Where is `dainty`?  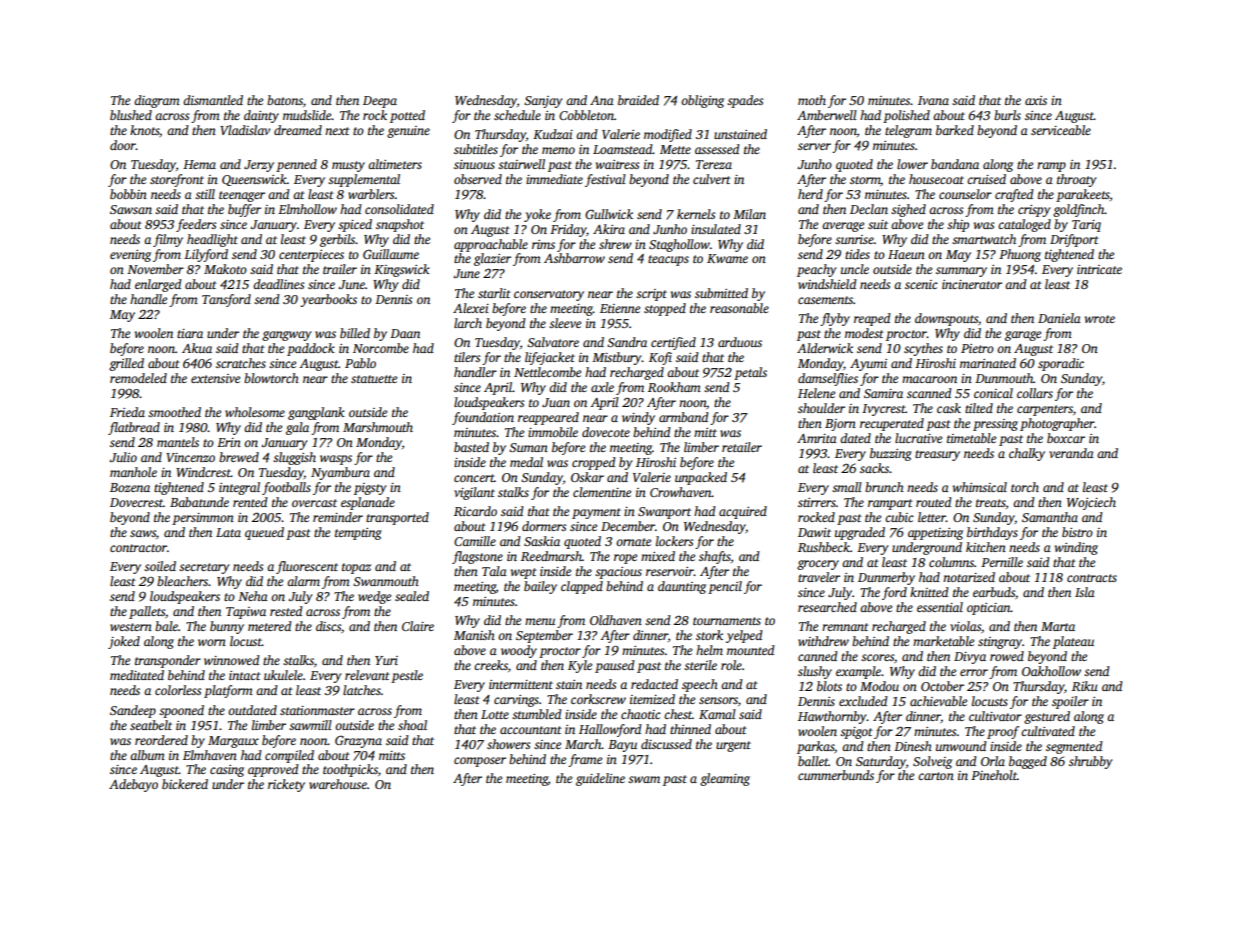
dainty is located at coordinates (261, 116).
